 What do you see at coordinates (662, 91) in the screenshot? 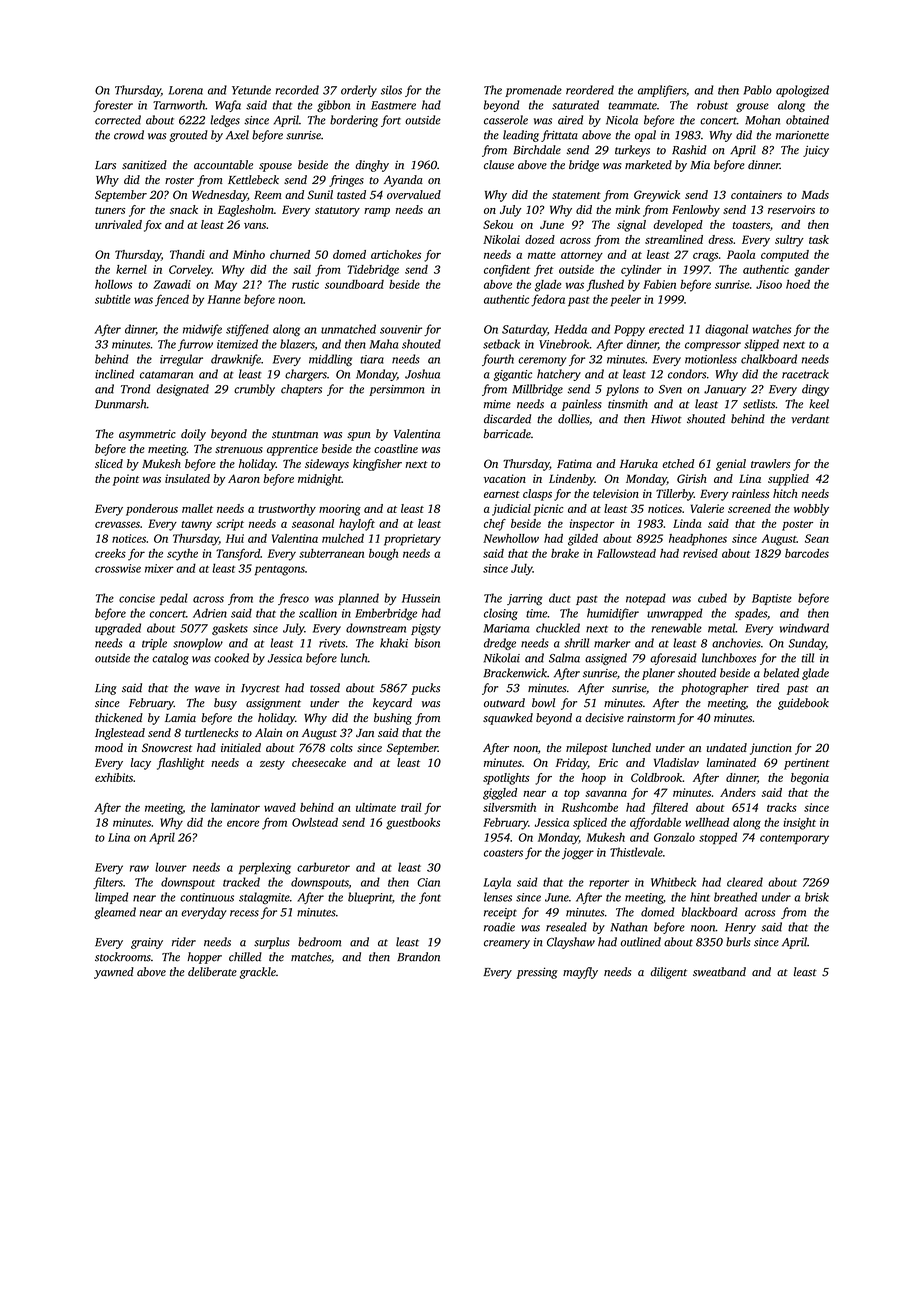
I see `amplifiers` at bounding box center [662, 91].
